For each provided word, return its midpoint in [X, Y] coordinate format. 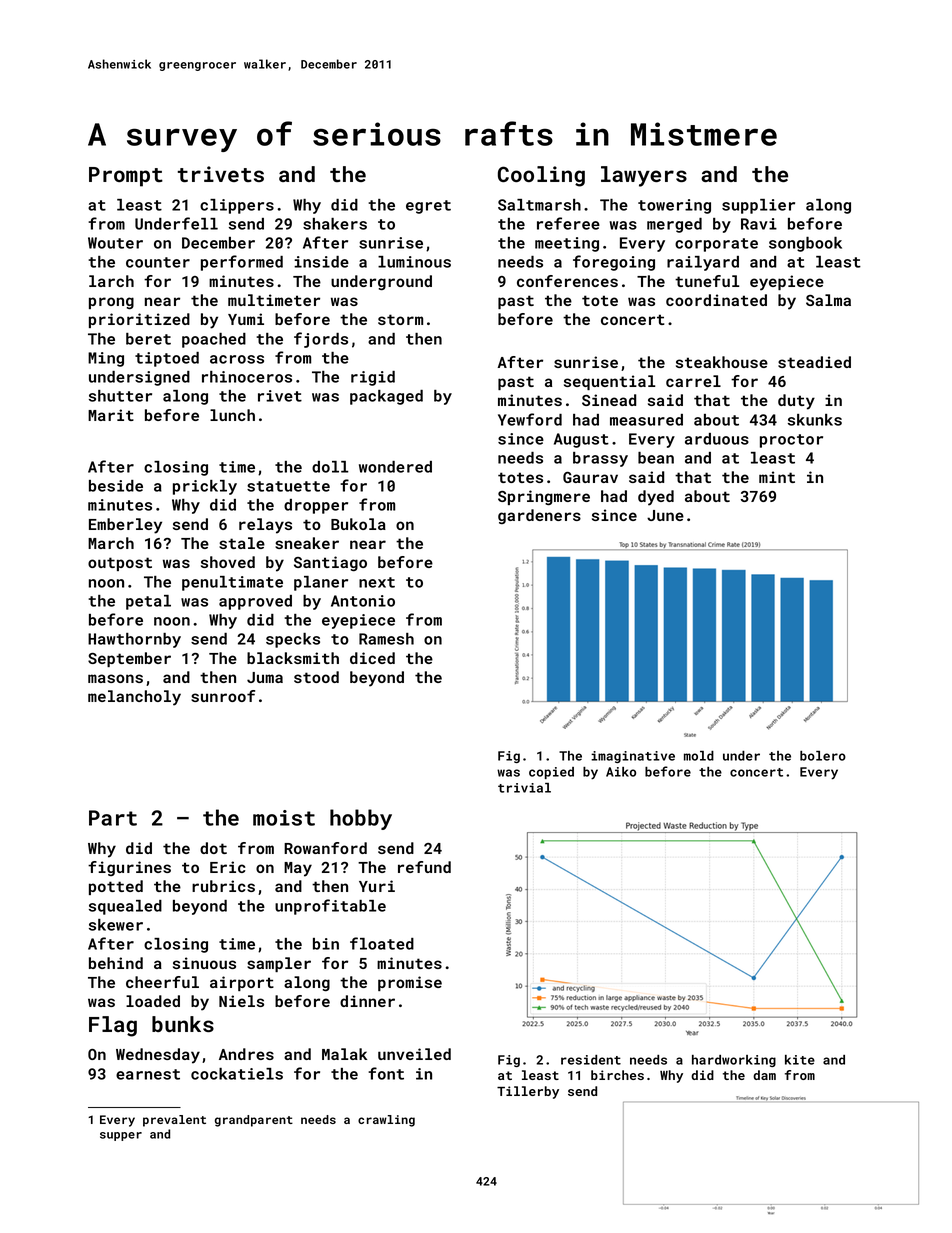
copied [551, 773]
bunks [183, 1024]
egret [428, 207]
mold [699, 756]
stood [316, 677]
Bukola [358, 524]
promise [410, 983]
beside [116, 486]
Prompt [126, 177]
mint [777, 477]
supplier [758, 206]
